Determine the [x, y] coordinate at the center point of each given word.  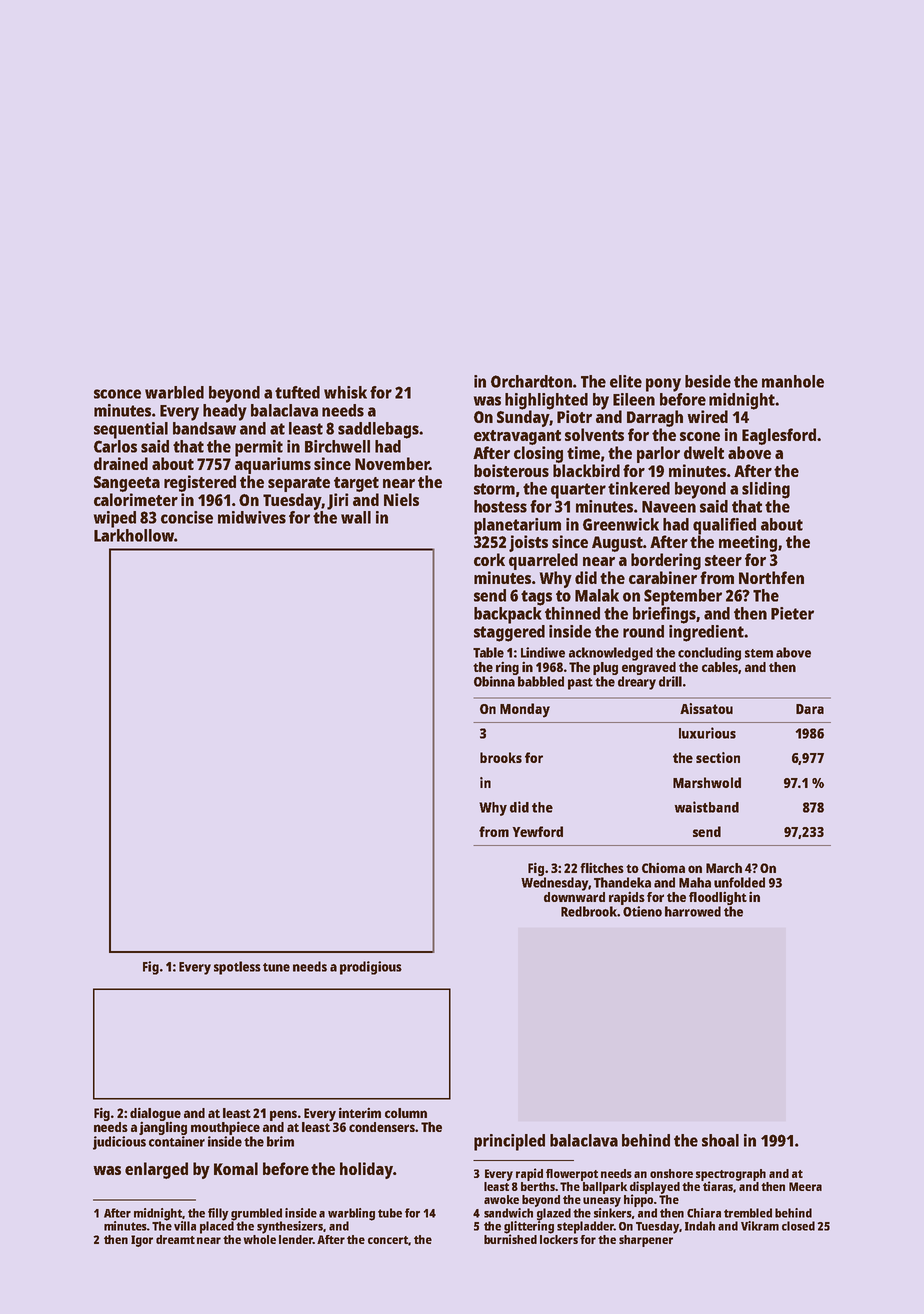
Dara [810, 709]
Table [488, 652]
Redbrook [589, 911]
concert [388, 1240]
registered [200, 483]
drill [670, 681]
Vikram [760, 1226]
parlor [658, 454]
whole [260, 1239]
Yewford [537, 831]
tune [276, 967]
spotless [237, 968]
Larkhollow [134, 535]
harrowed [693, 911]
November [392, 463]
